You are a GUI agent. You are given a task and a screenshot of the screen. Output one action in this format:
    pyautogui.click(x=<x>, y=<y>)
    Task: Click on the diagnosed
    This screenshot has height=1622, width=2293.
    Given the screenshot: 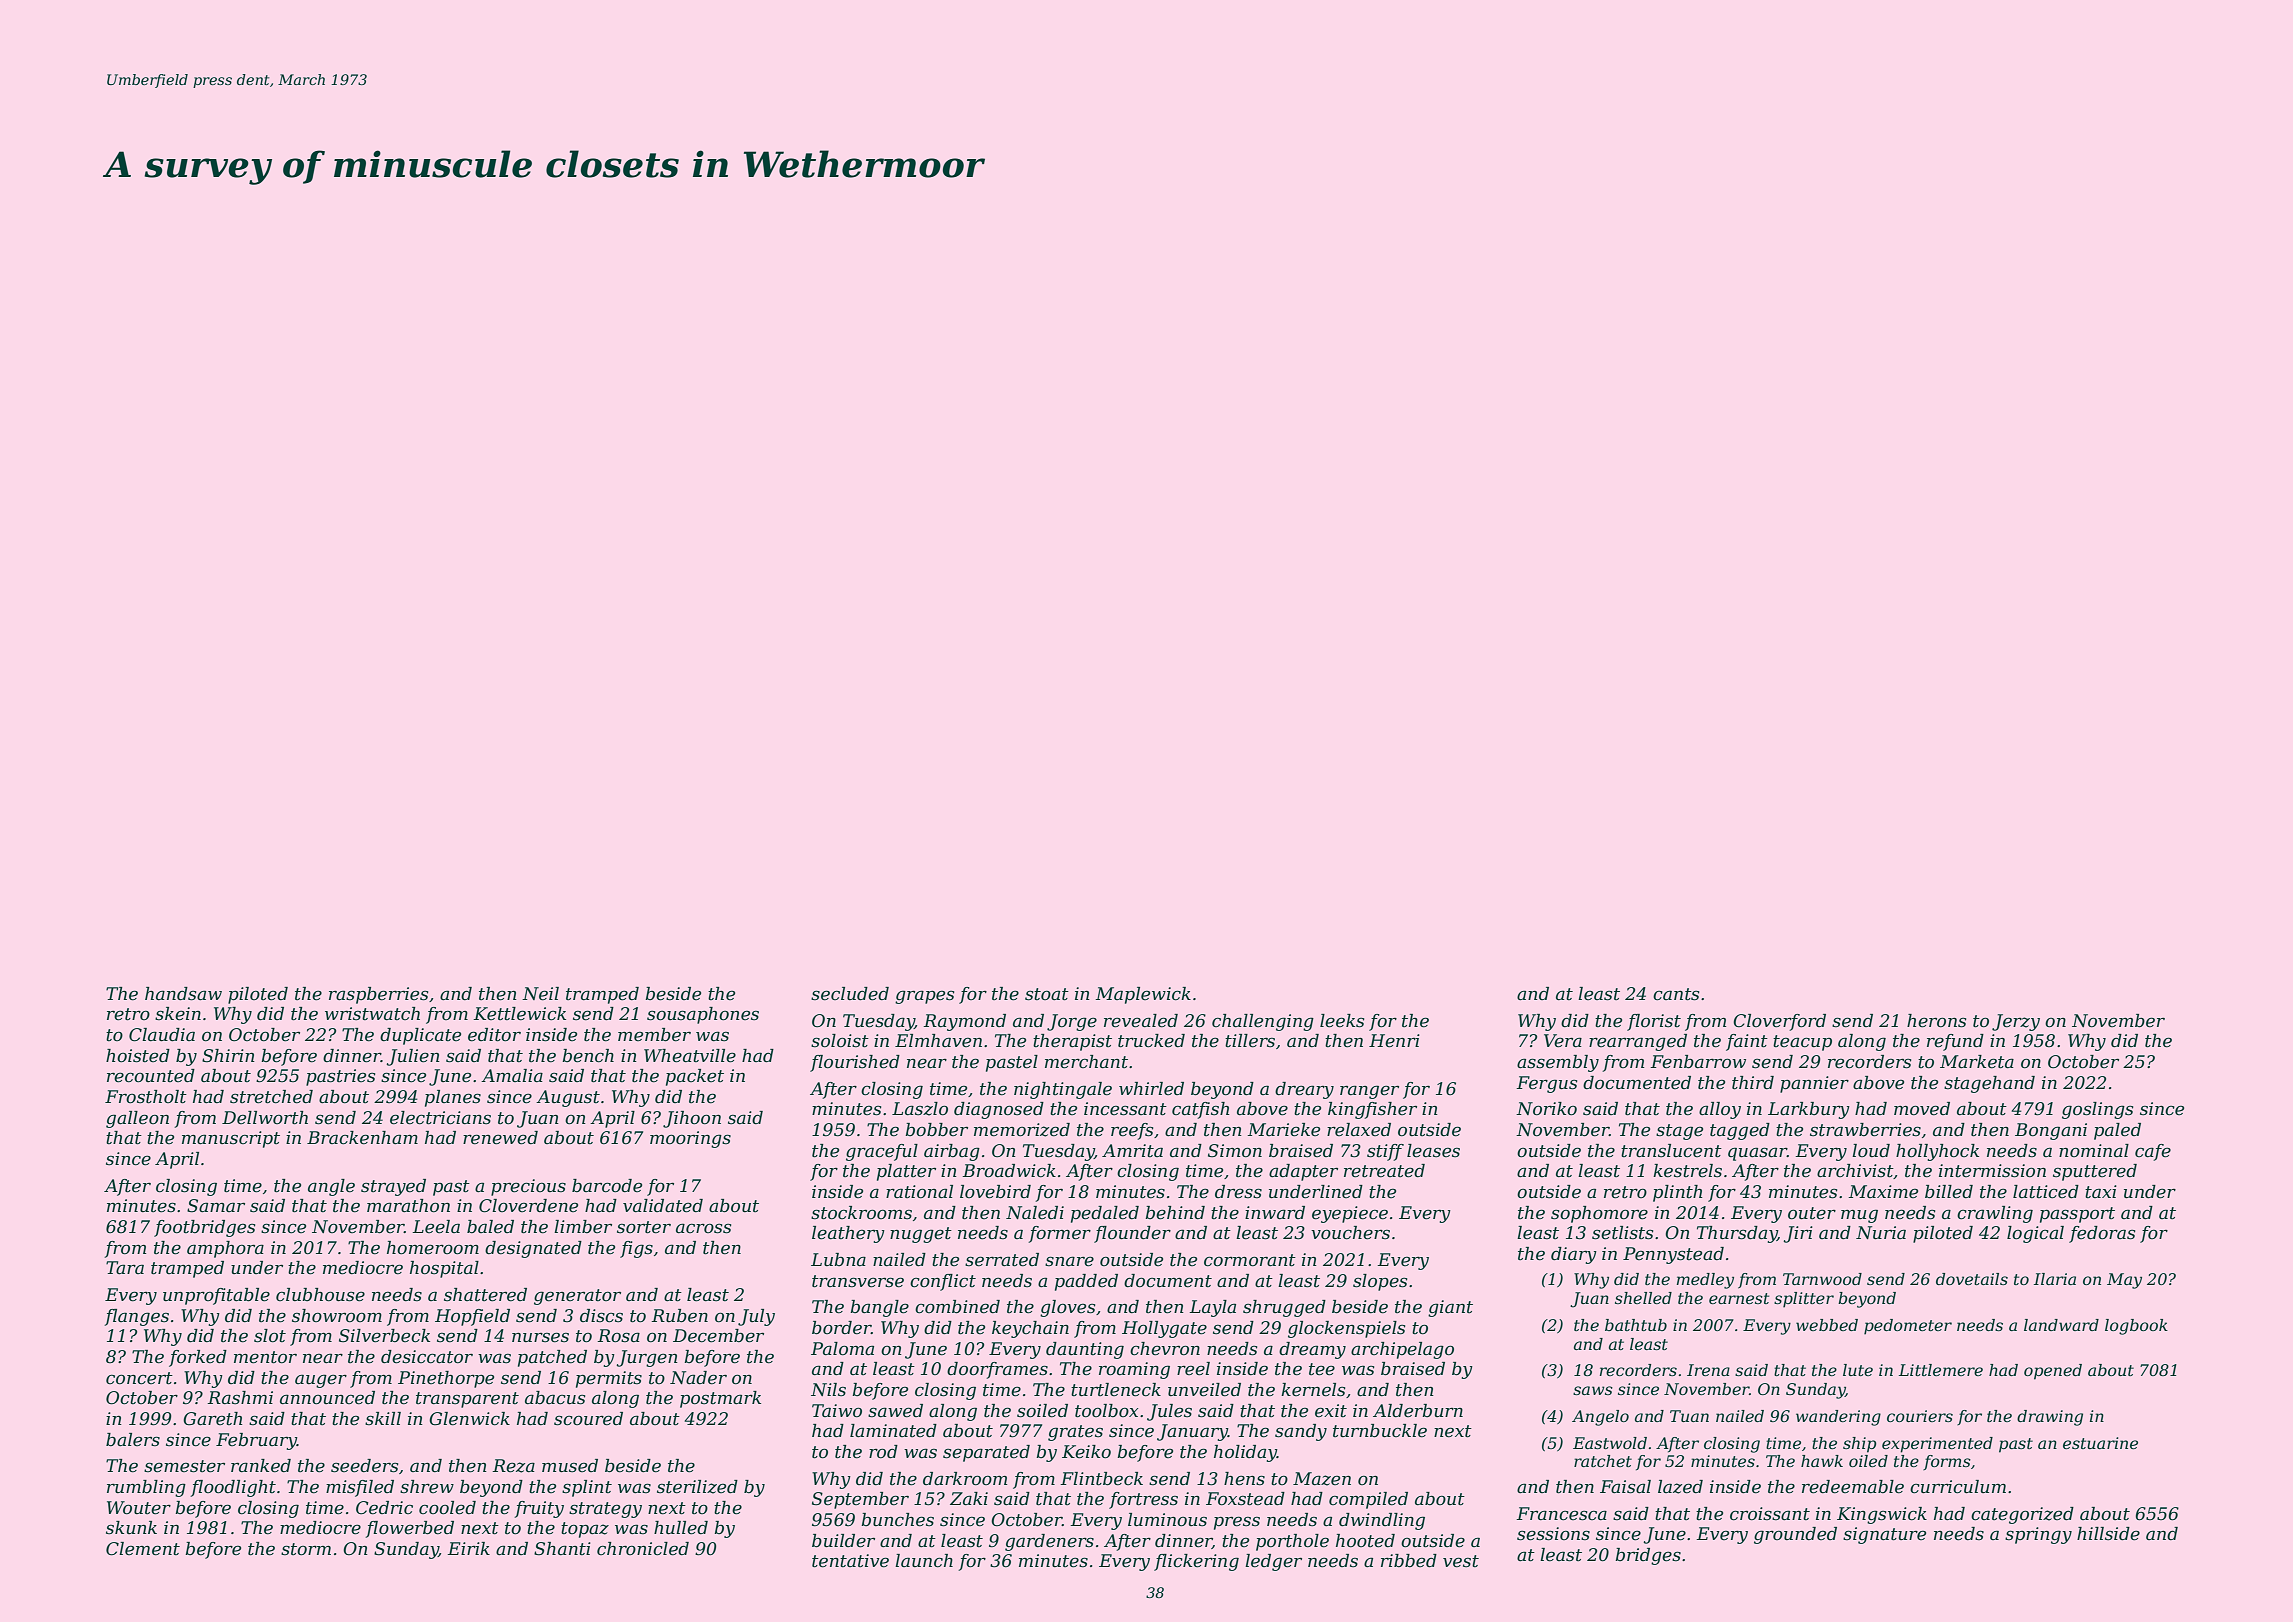 What is the action you would take?
    pyautogui.click(x=999, y=1110)
